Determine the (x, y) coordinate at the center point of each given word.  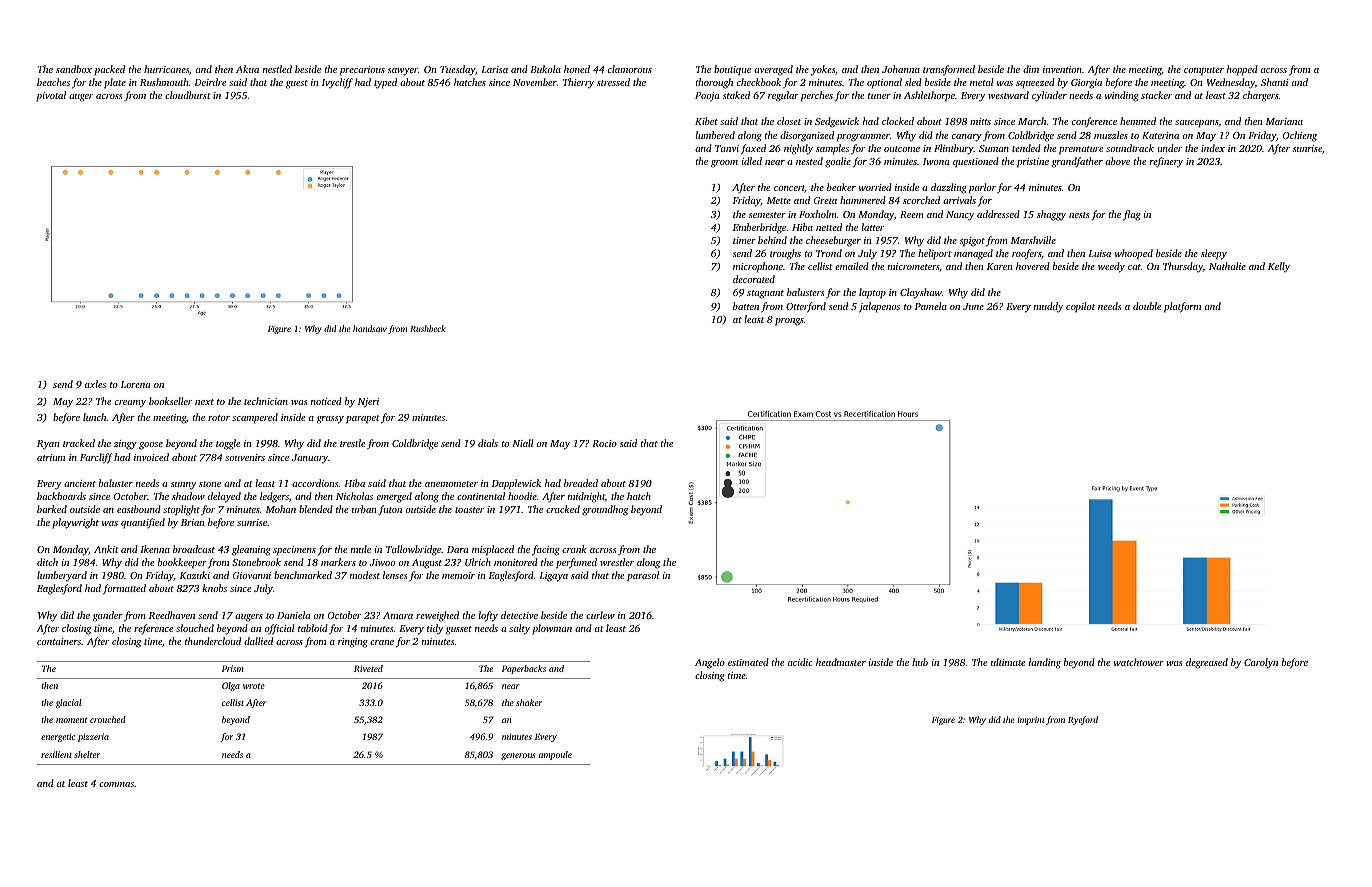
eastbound (139, 509)
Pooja (707, 96)
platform (1182, 307)
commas (116, 784)
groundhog (605, 510)
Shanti (1275, 82)
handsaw (370, 328)
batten (746, 306)
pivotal (51, 96)
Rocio (604, 443)
